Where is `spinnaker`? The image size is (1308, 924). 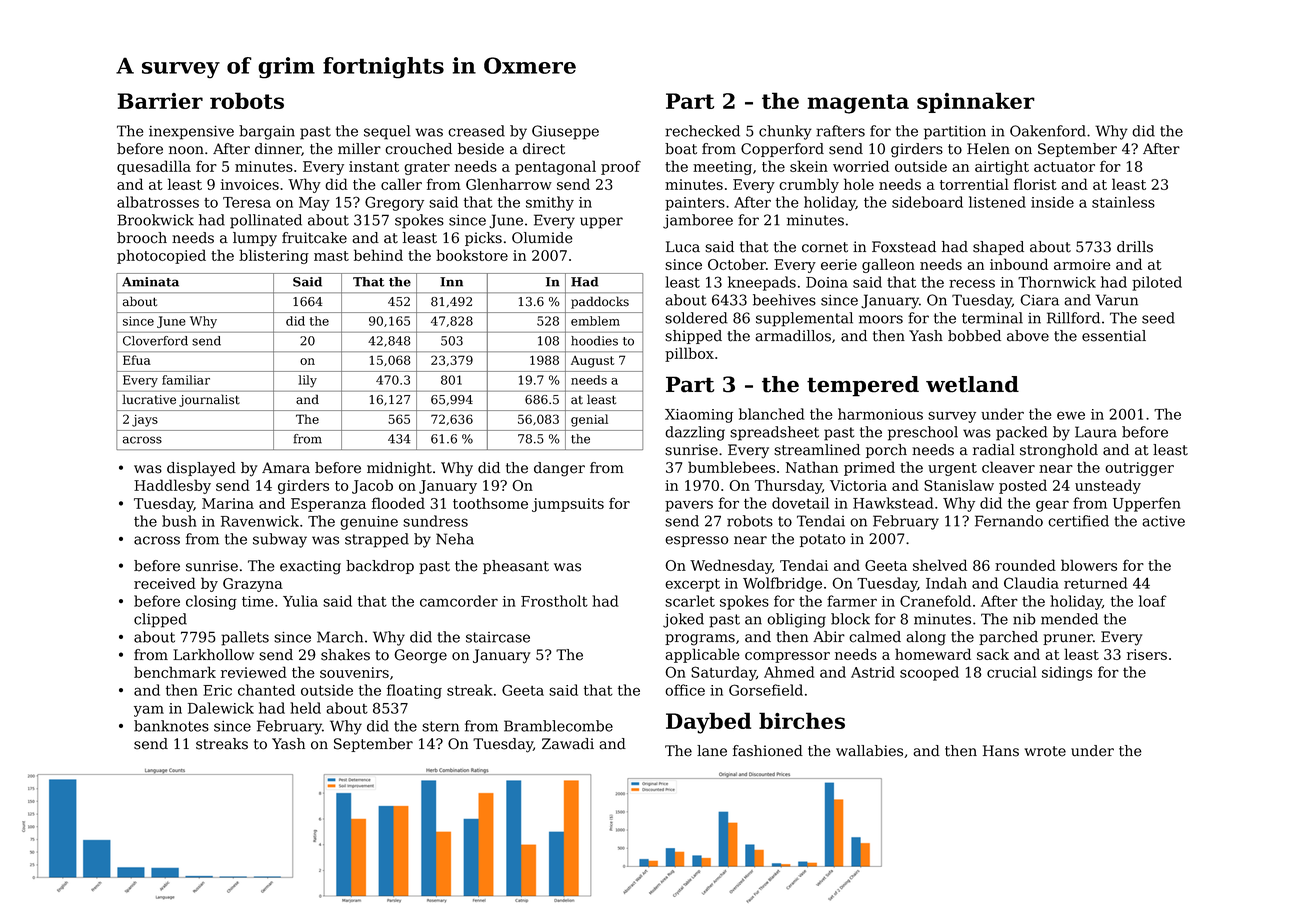 spinnaker is located at coordinates (976, 102).
